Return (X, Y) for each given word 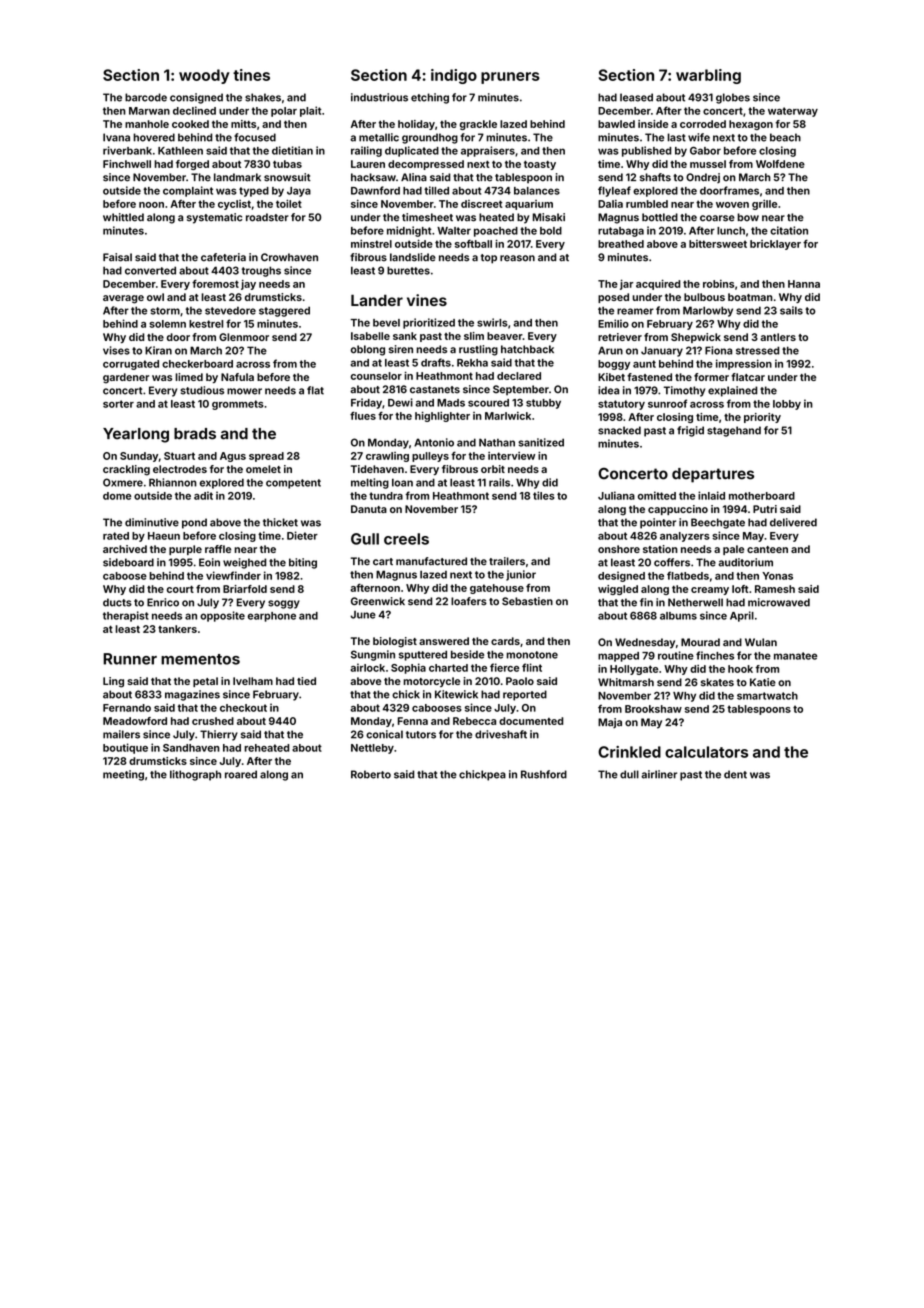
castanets (435, 390)
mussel (708, 164)
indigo (454, 76)
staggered (284, 311)
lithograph (195, 775)
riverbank (127, 150)
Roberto (371, 774)
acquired (658, 284)
